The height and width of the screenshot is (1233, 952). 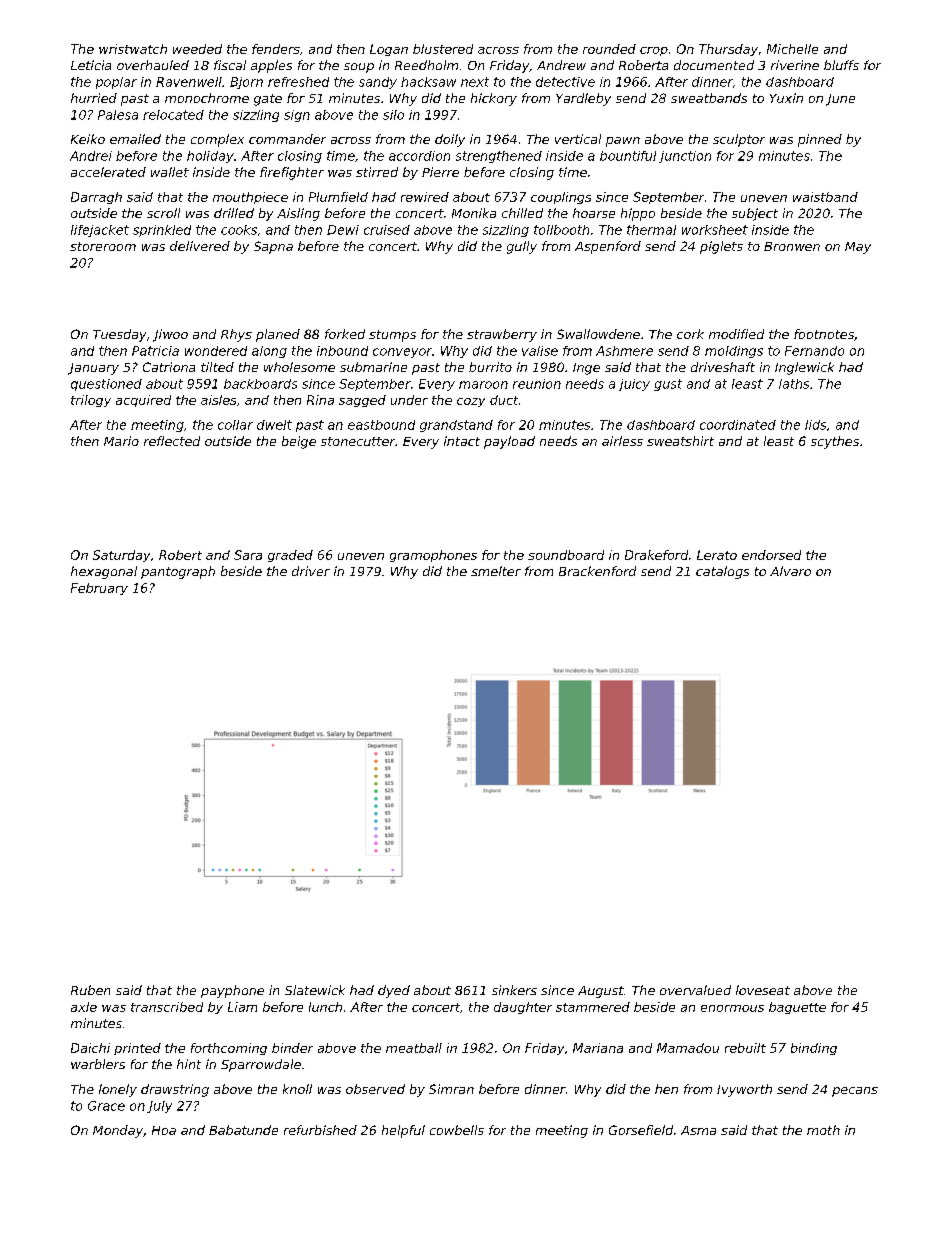 I want to click on Babatunde, so click(x=243, y=1130).
